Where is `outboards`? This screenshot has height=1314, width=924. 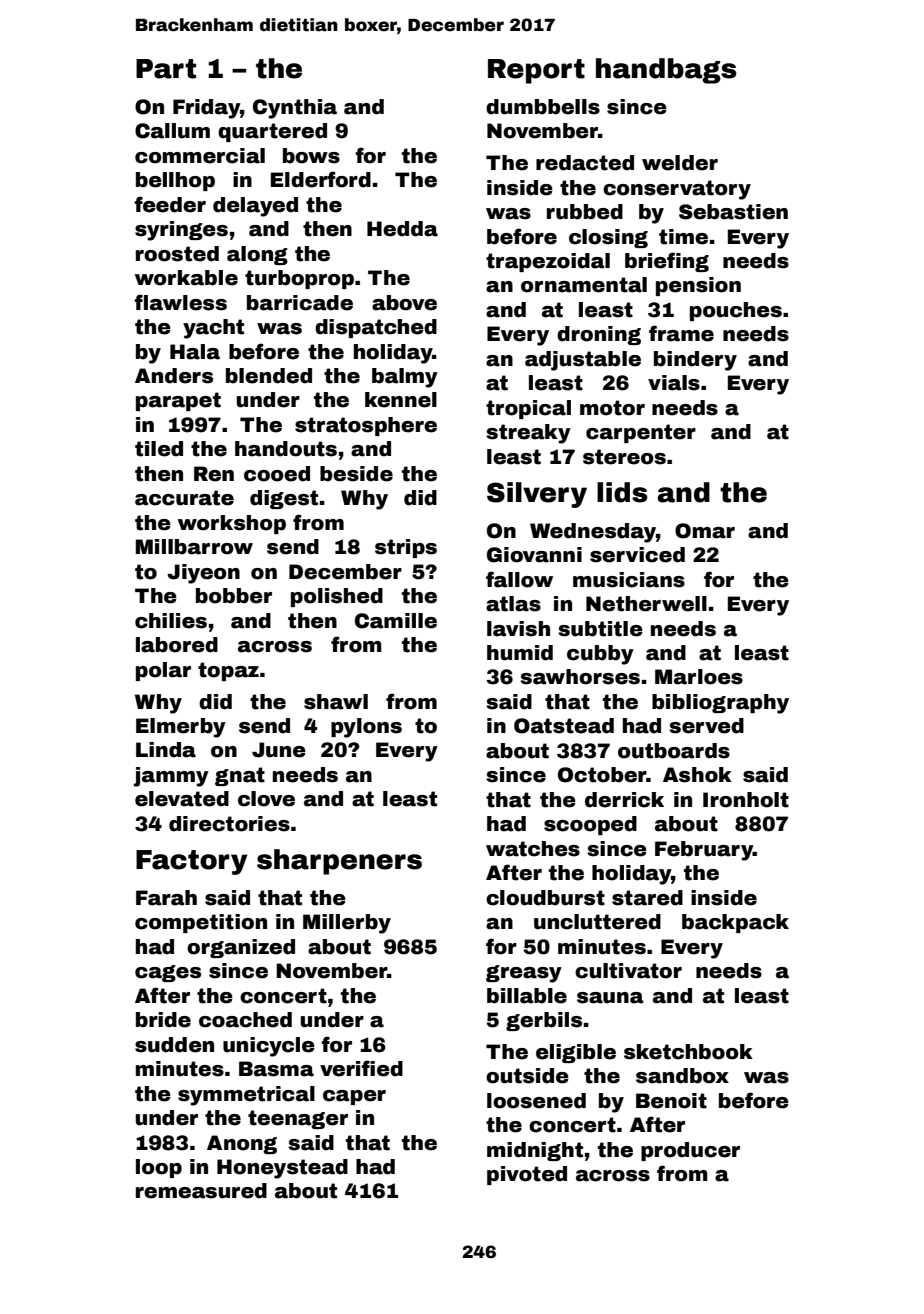
outboards is located at coordinates (674, 751).
